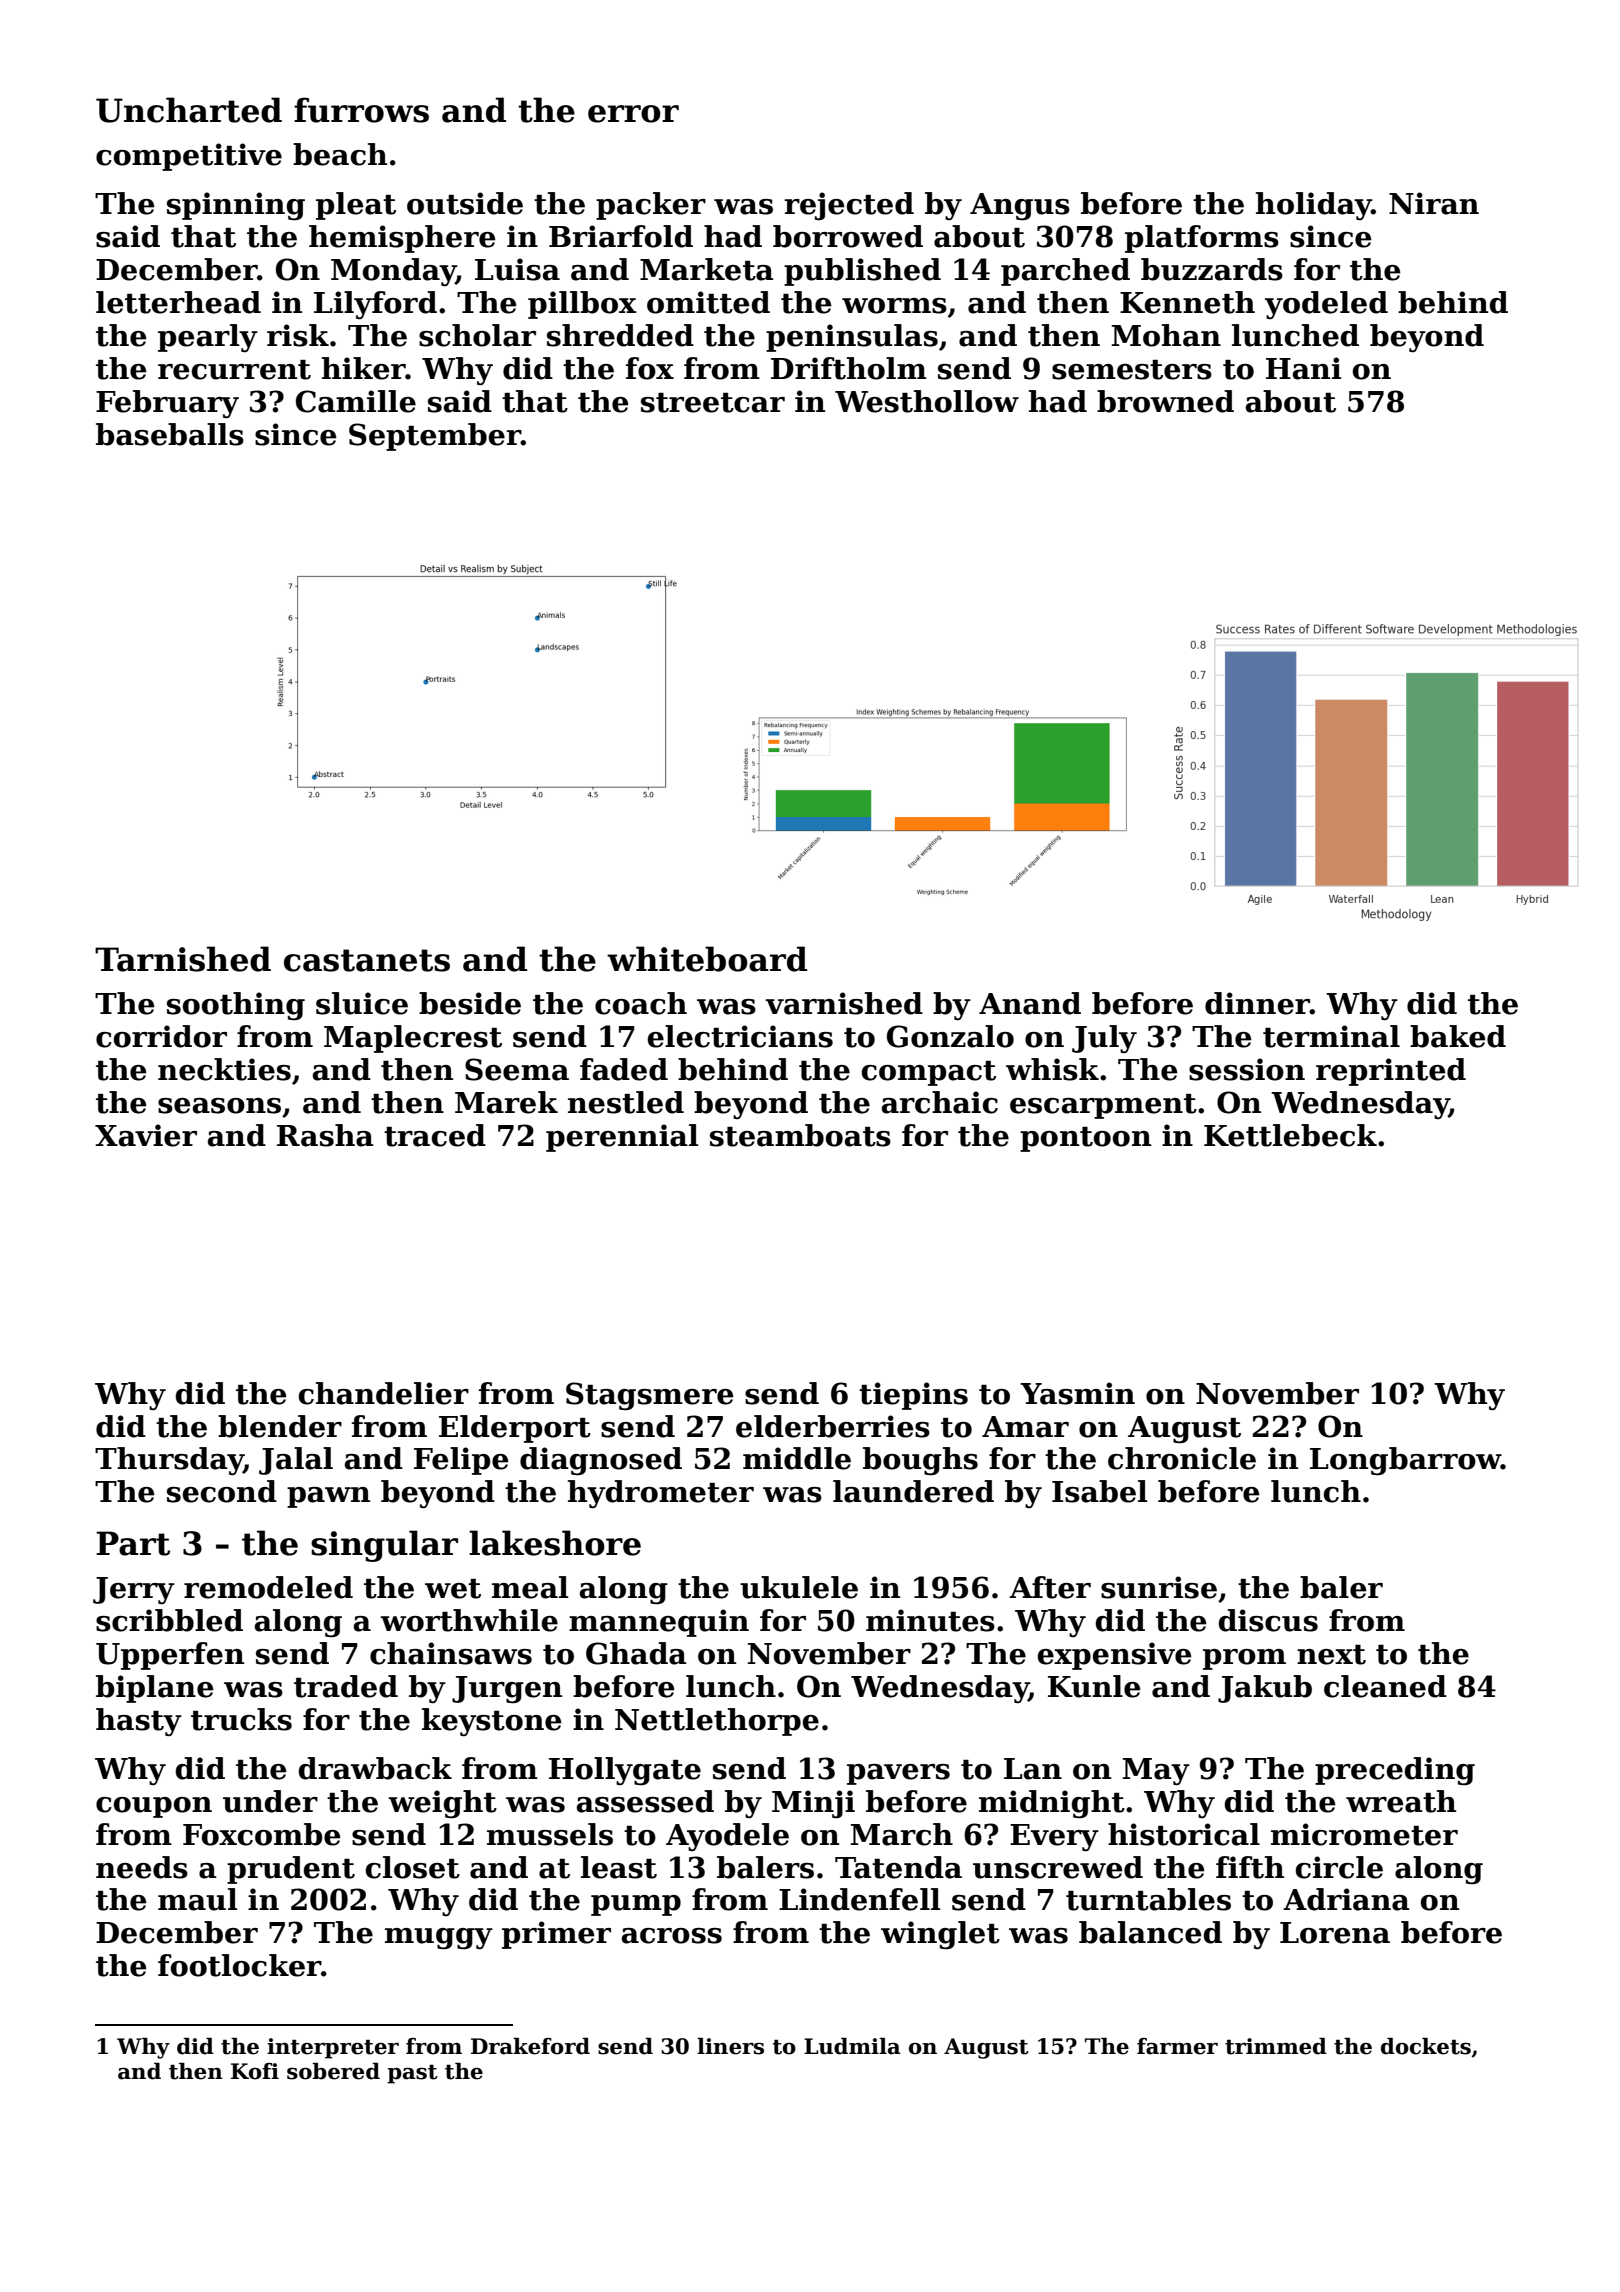 This screenshot has height=2292, width=1620. Describe the element at coordinates (183, 959) in the screenshot. I see `Tarnished` at that location.
